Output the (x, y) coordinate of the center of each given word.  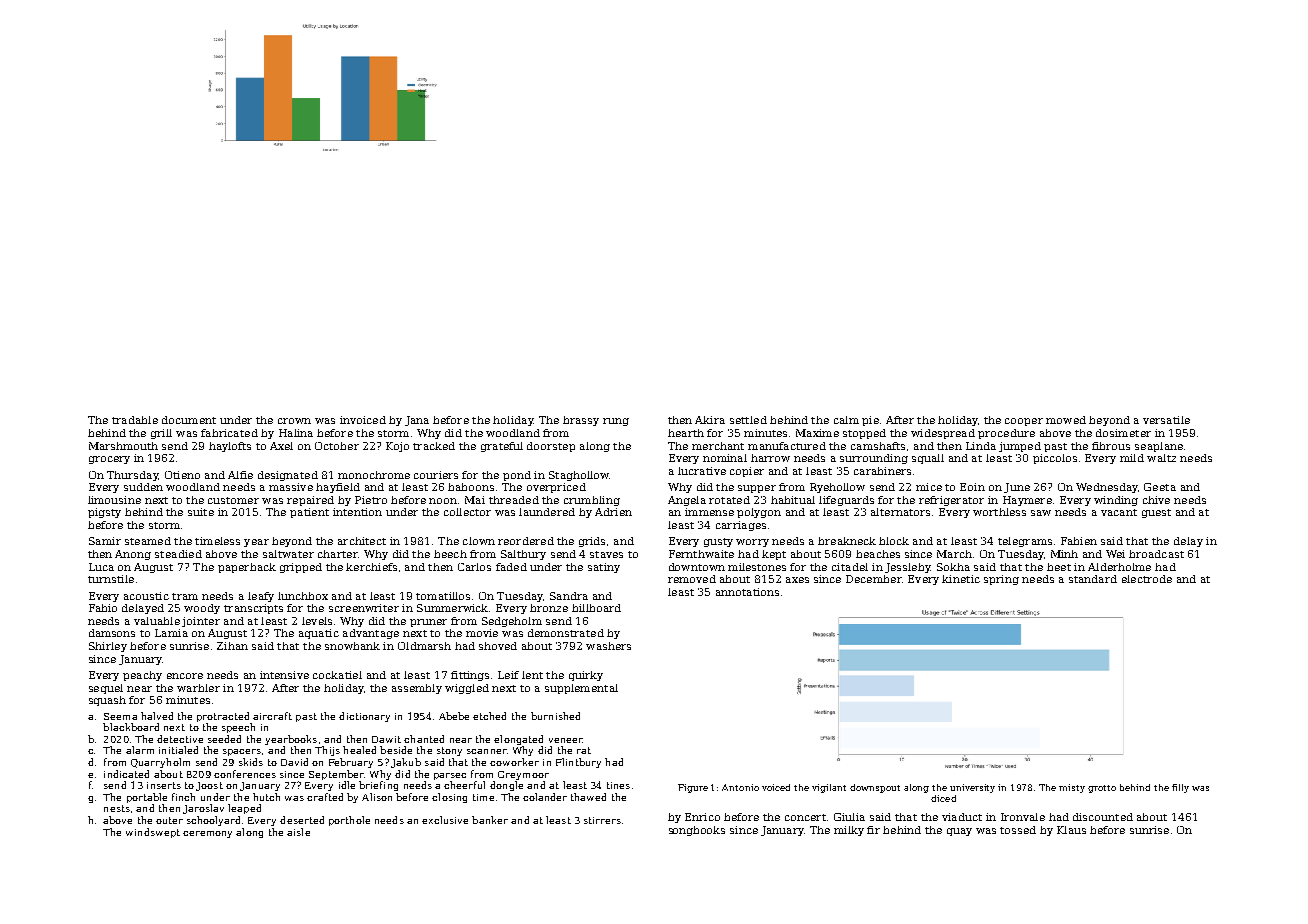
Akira (710, 420)
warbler (198, 688)
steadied (178, 554)
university (972, 788)
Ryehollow (837, 488)
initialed (178, 750)
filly (1180, 788)
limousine (114, 500)
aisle (298, 832)
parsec (450, 776)
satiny (604, 568)
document (189, 420)
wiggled (467, 689)
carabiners (882, 471)
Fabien (1079, 541)
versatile (1166, 420)
